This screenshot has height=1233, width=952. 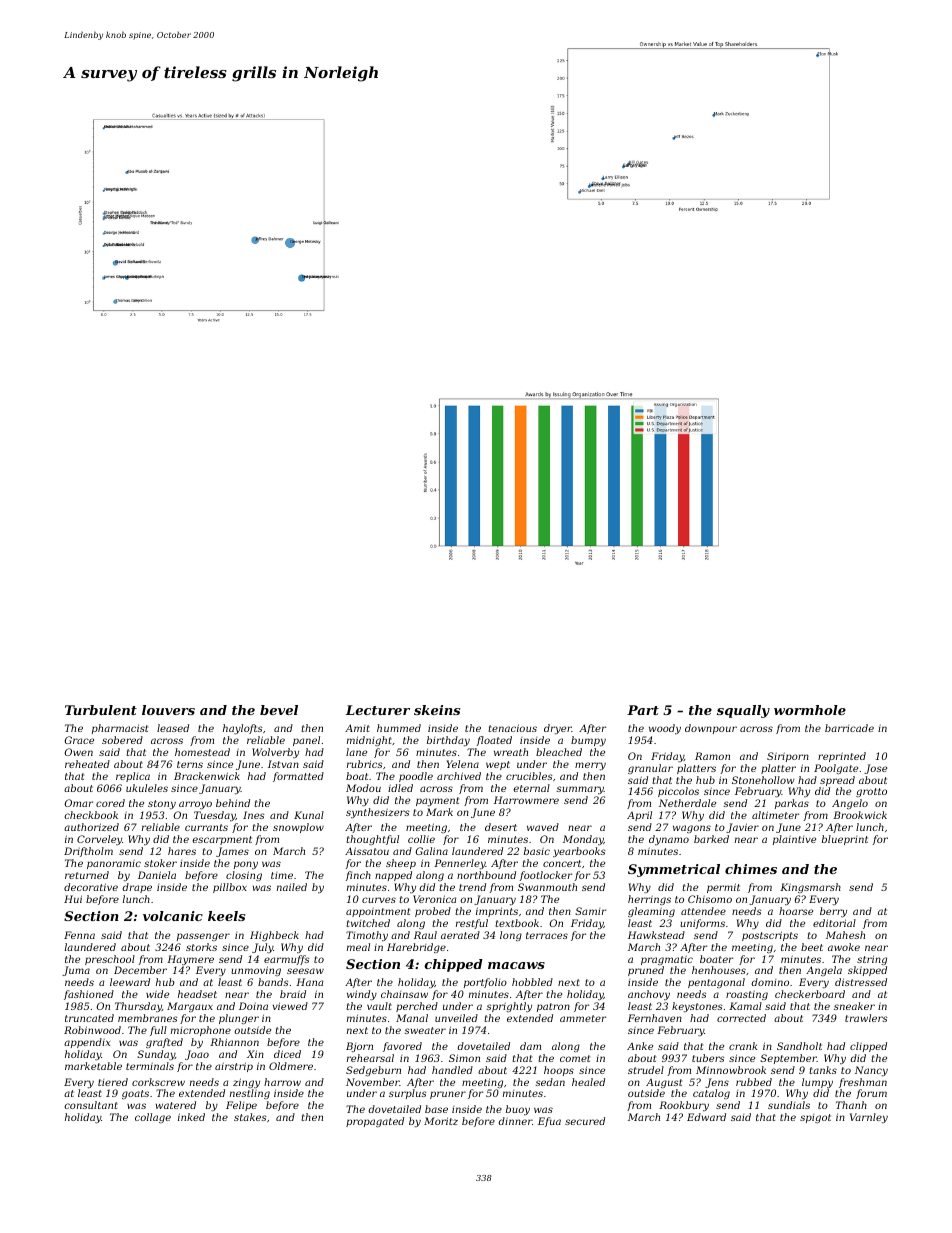 I want to click on checkbook, so click(x=91, y=815).
